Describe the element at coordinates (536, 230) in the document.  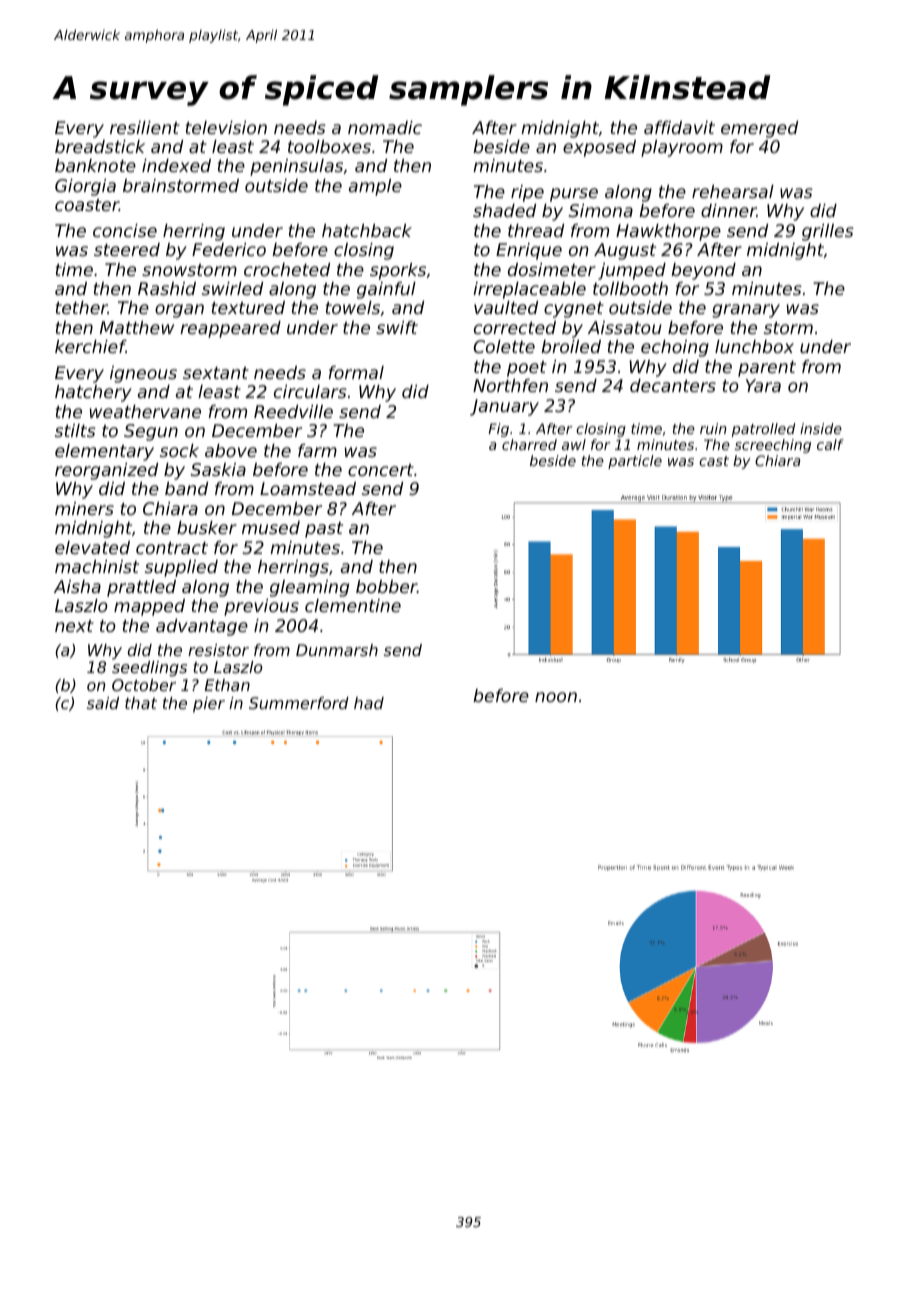
I see `thread` at that location.
